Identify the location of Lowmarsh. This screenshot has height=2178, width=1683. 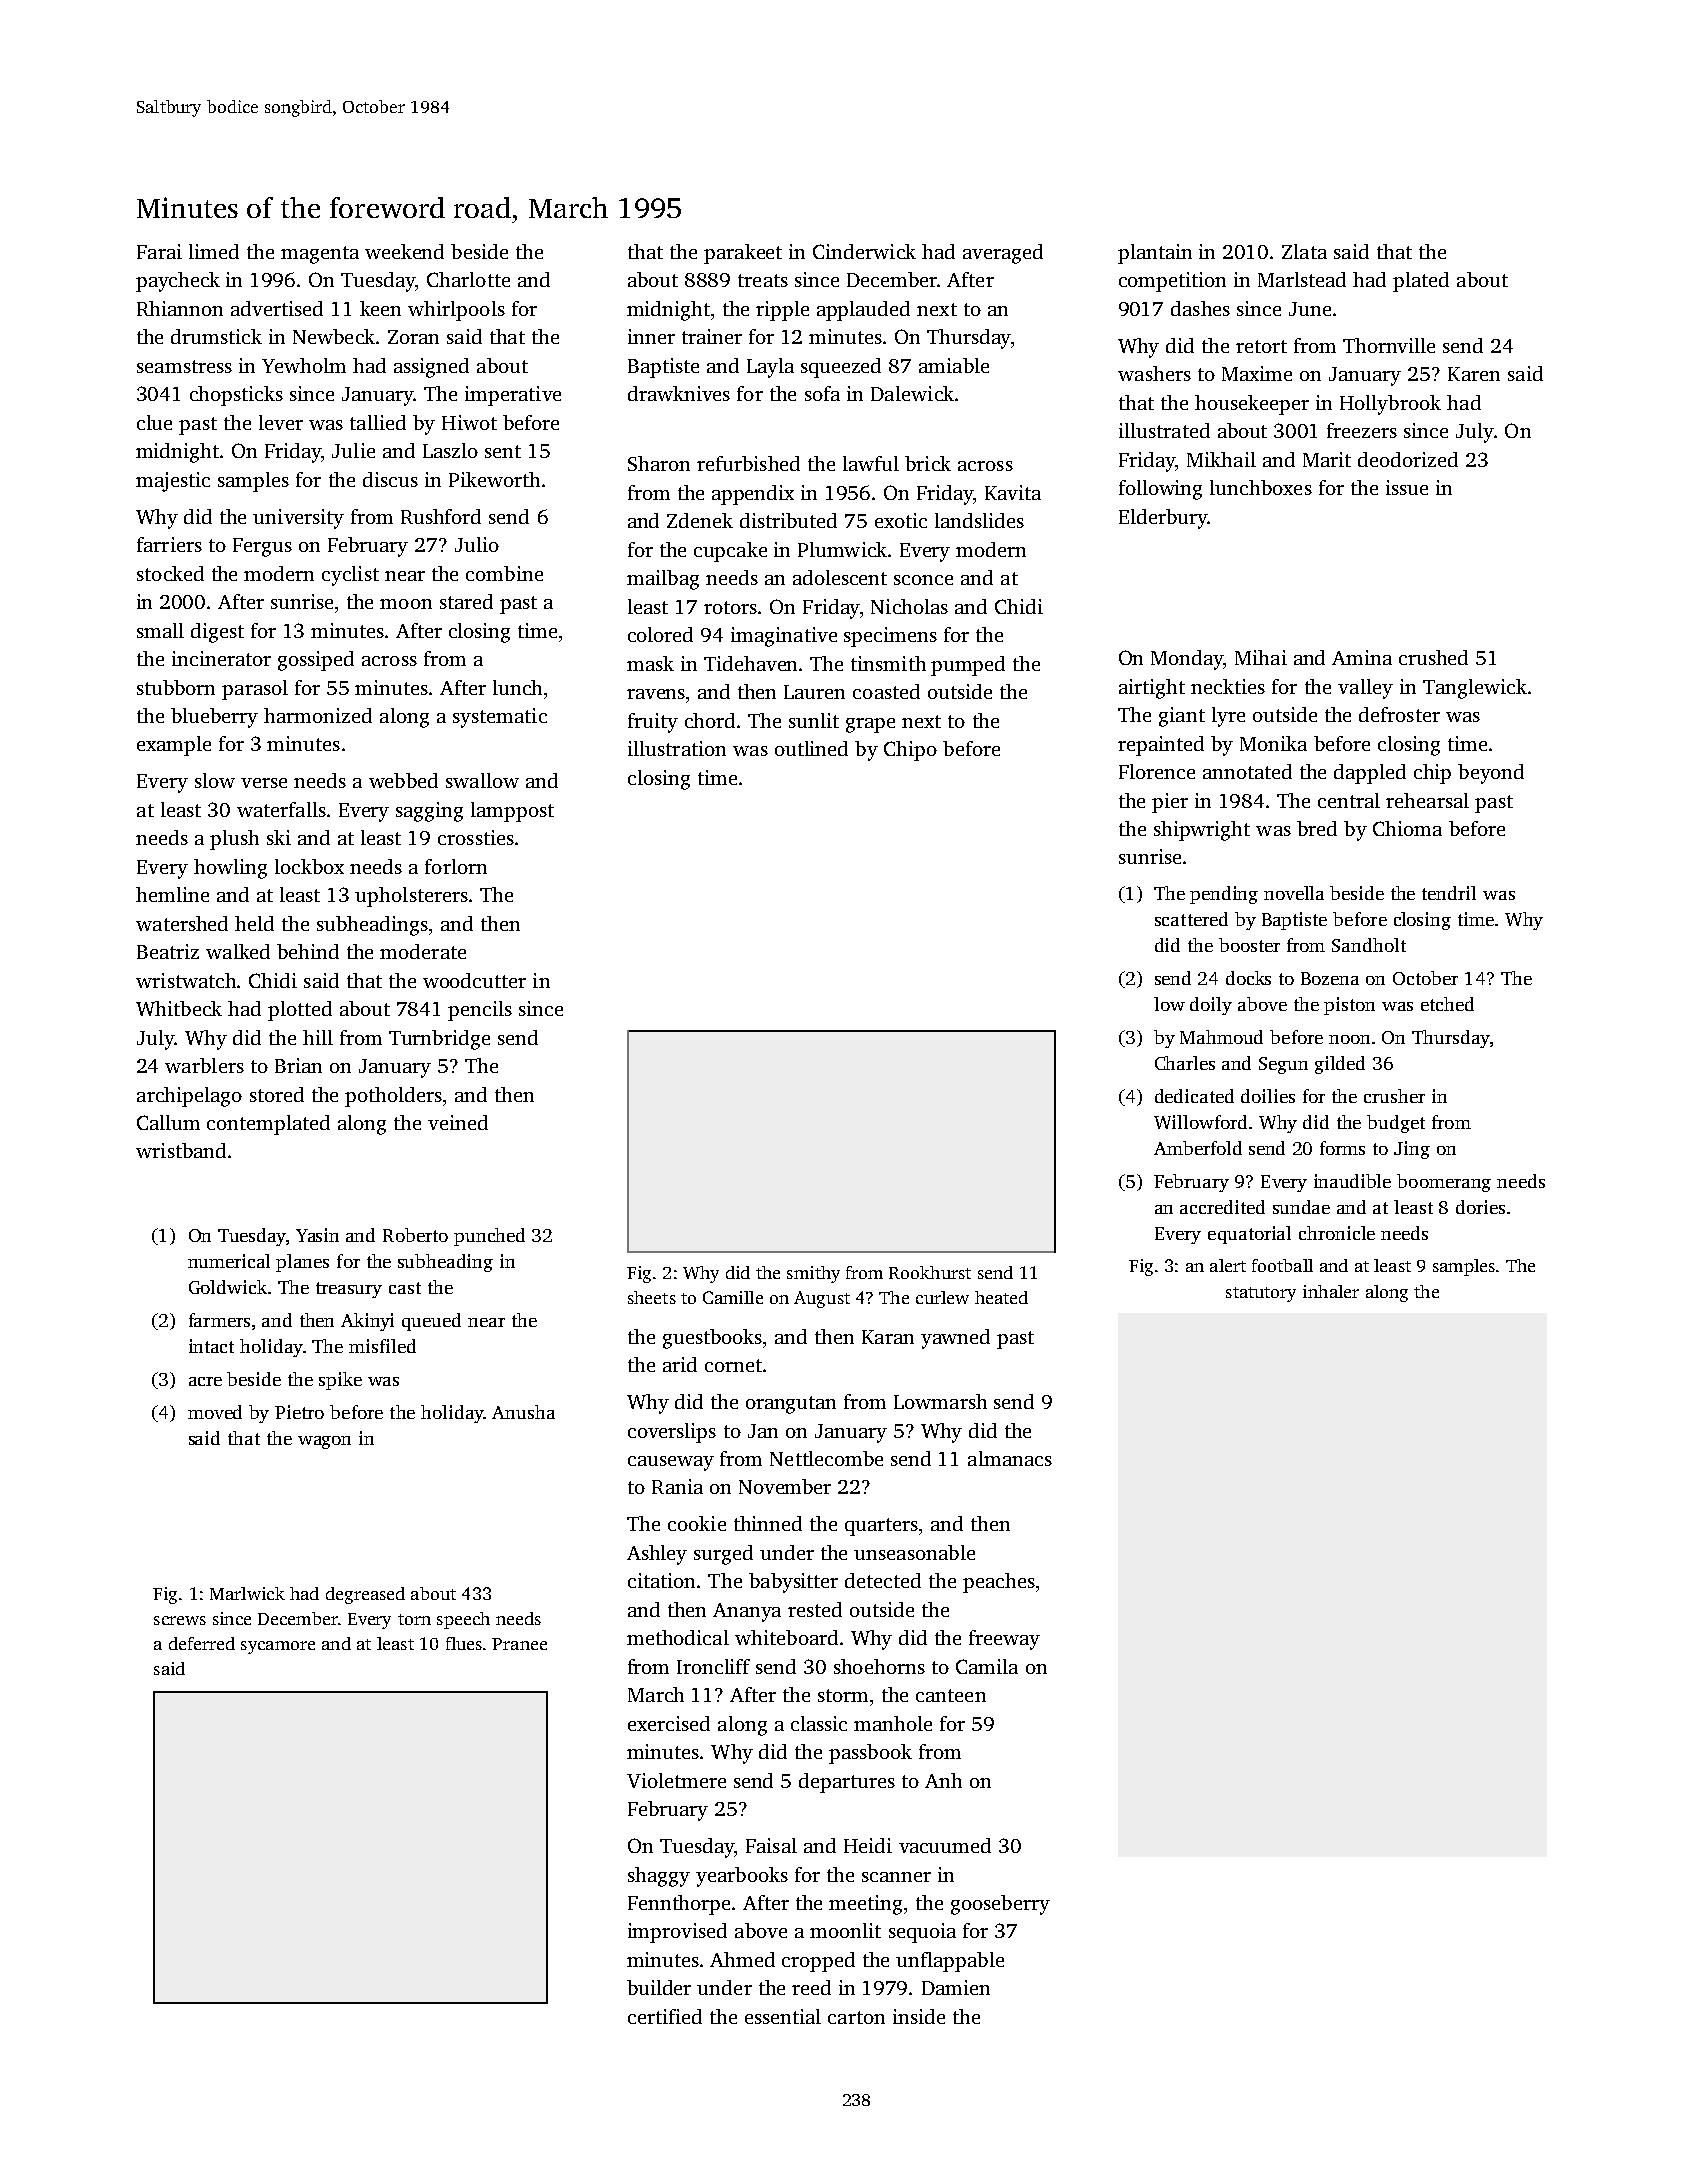
(940, 1401).
